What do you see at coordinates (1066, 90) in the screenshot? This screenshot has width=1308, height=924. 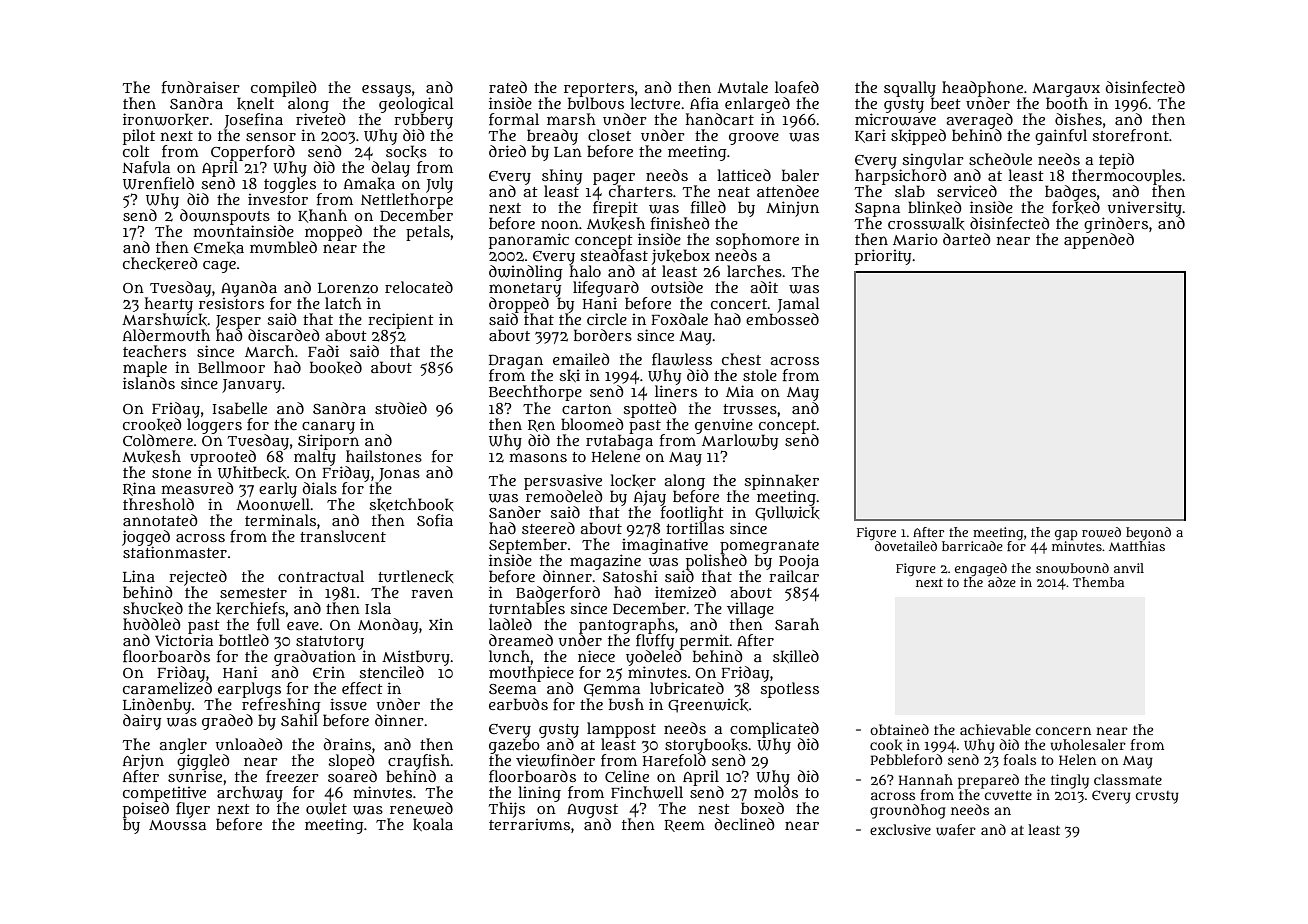 I see `Margaux` at bounding box center [1066, 90].
